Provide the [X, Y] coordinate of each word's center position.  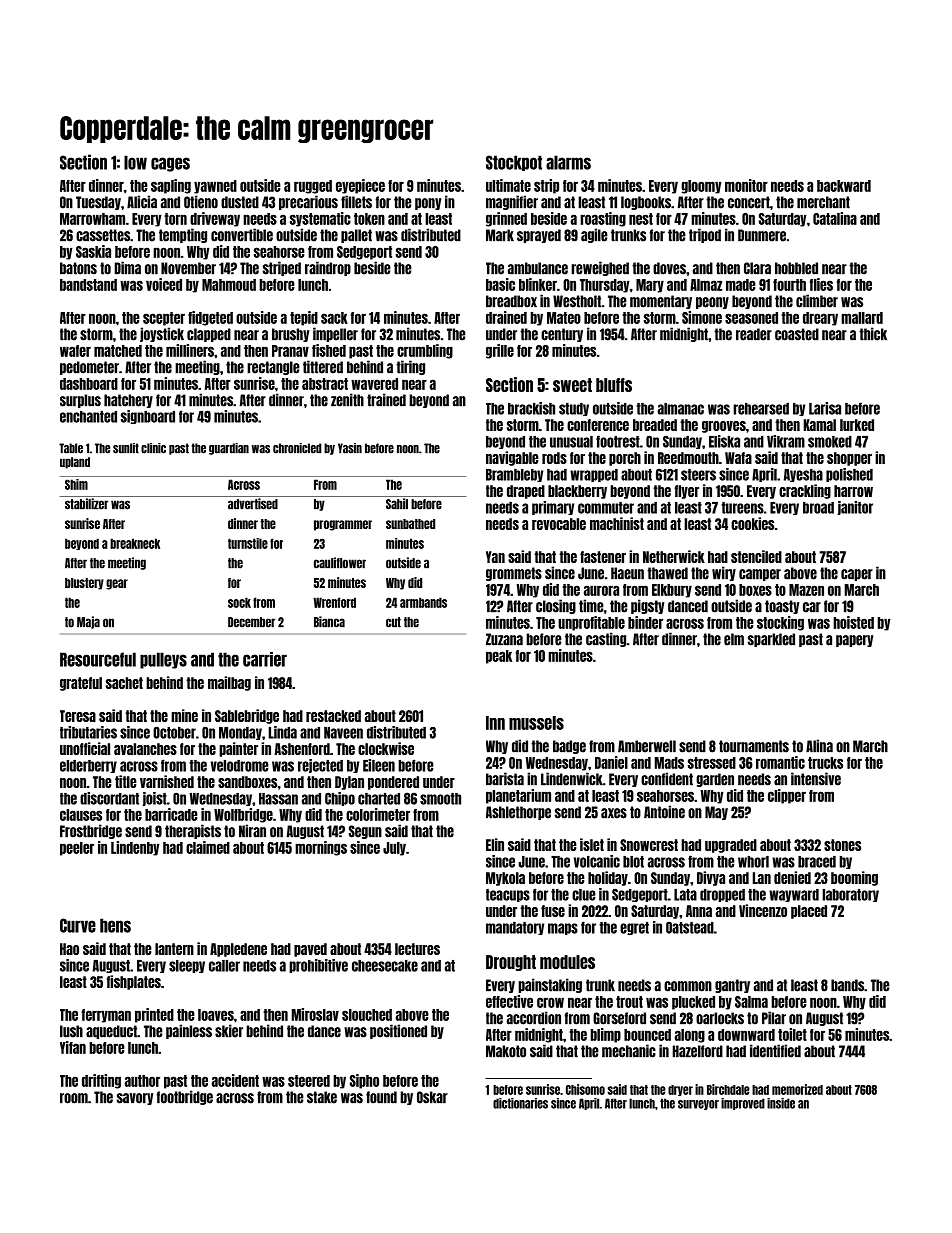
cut [393, 622]
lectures [417, 949]
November [188, 268]
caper [857, 575]
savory [135, 1099]
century [562, 335]
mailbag [229, 683]
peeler [77, 849]
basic [500, 284]
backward [844, 186]
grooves [724, 427]
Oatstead [690, 928]
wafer [75, 351]
